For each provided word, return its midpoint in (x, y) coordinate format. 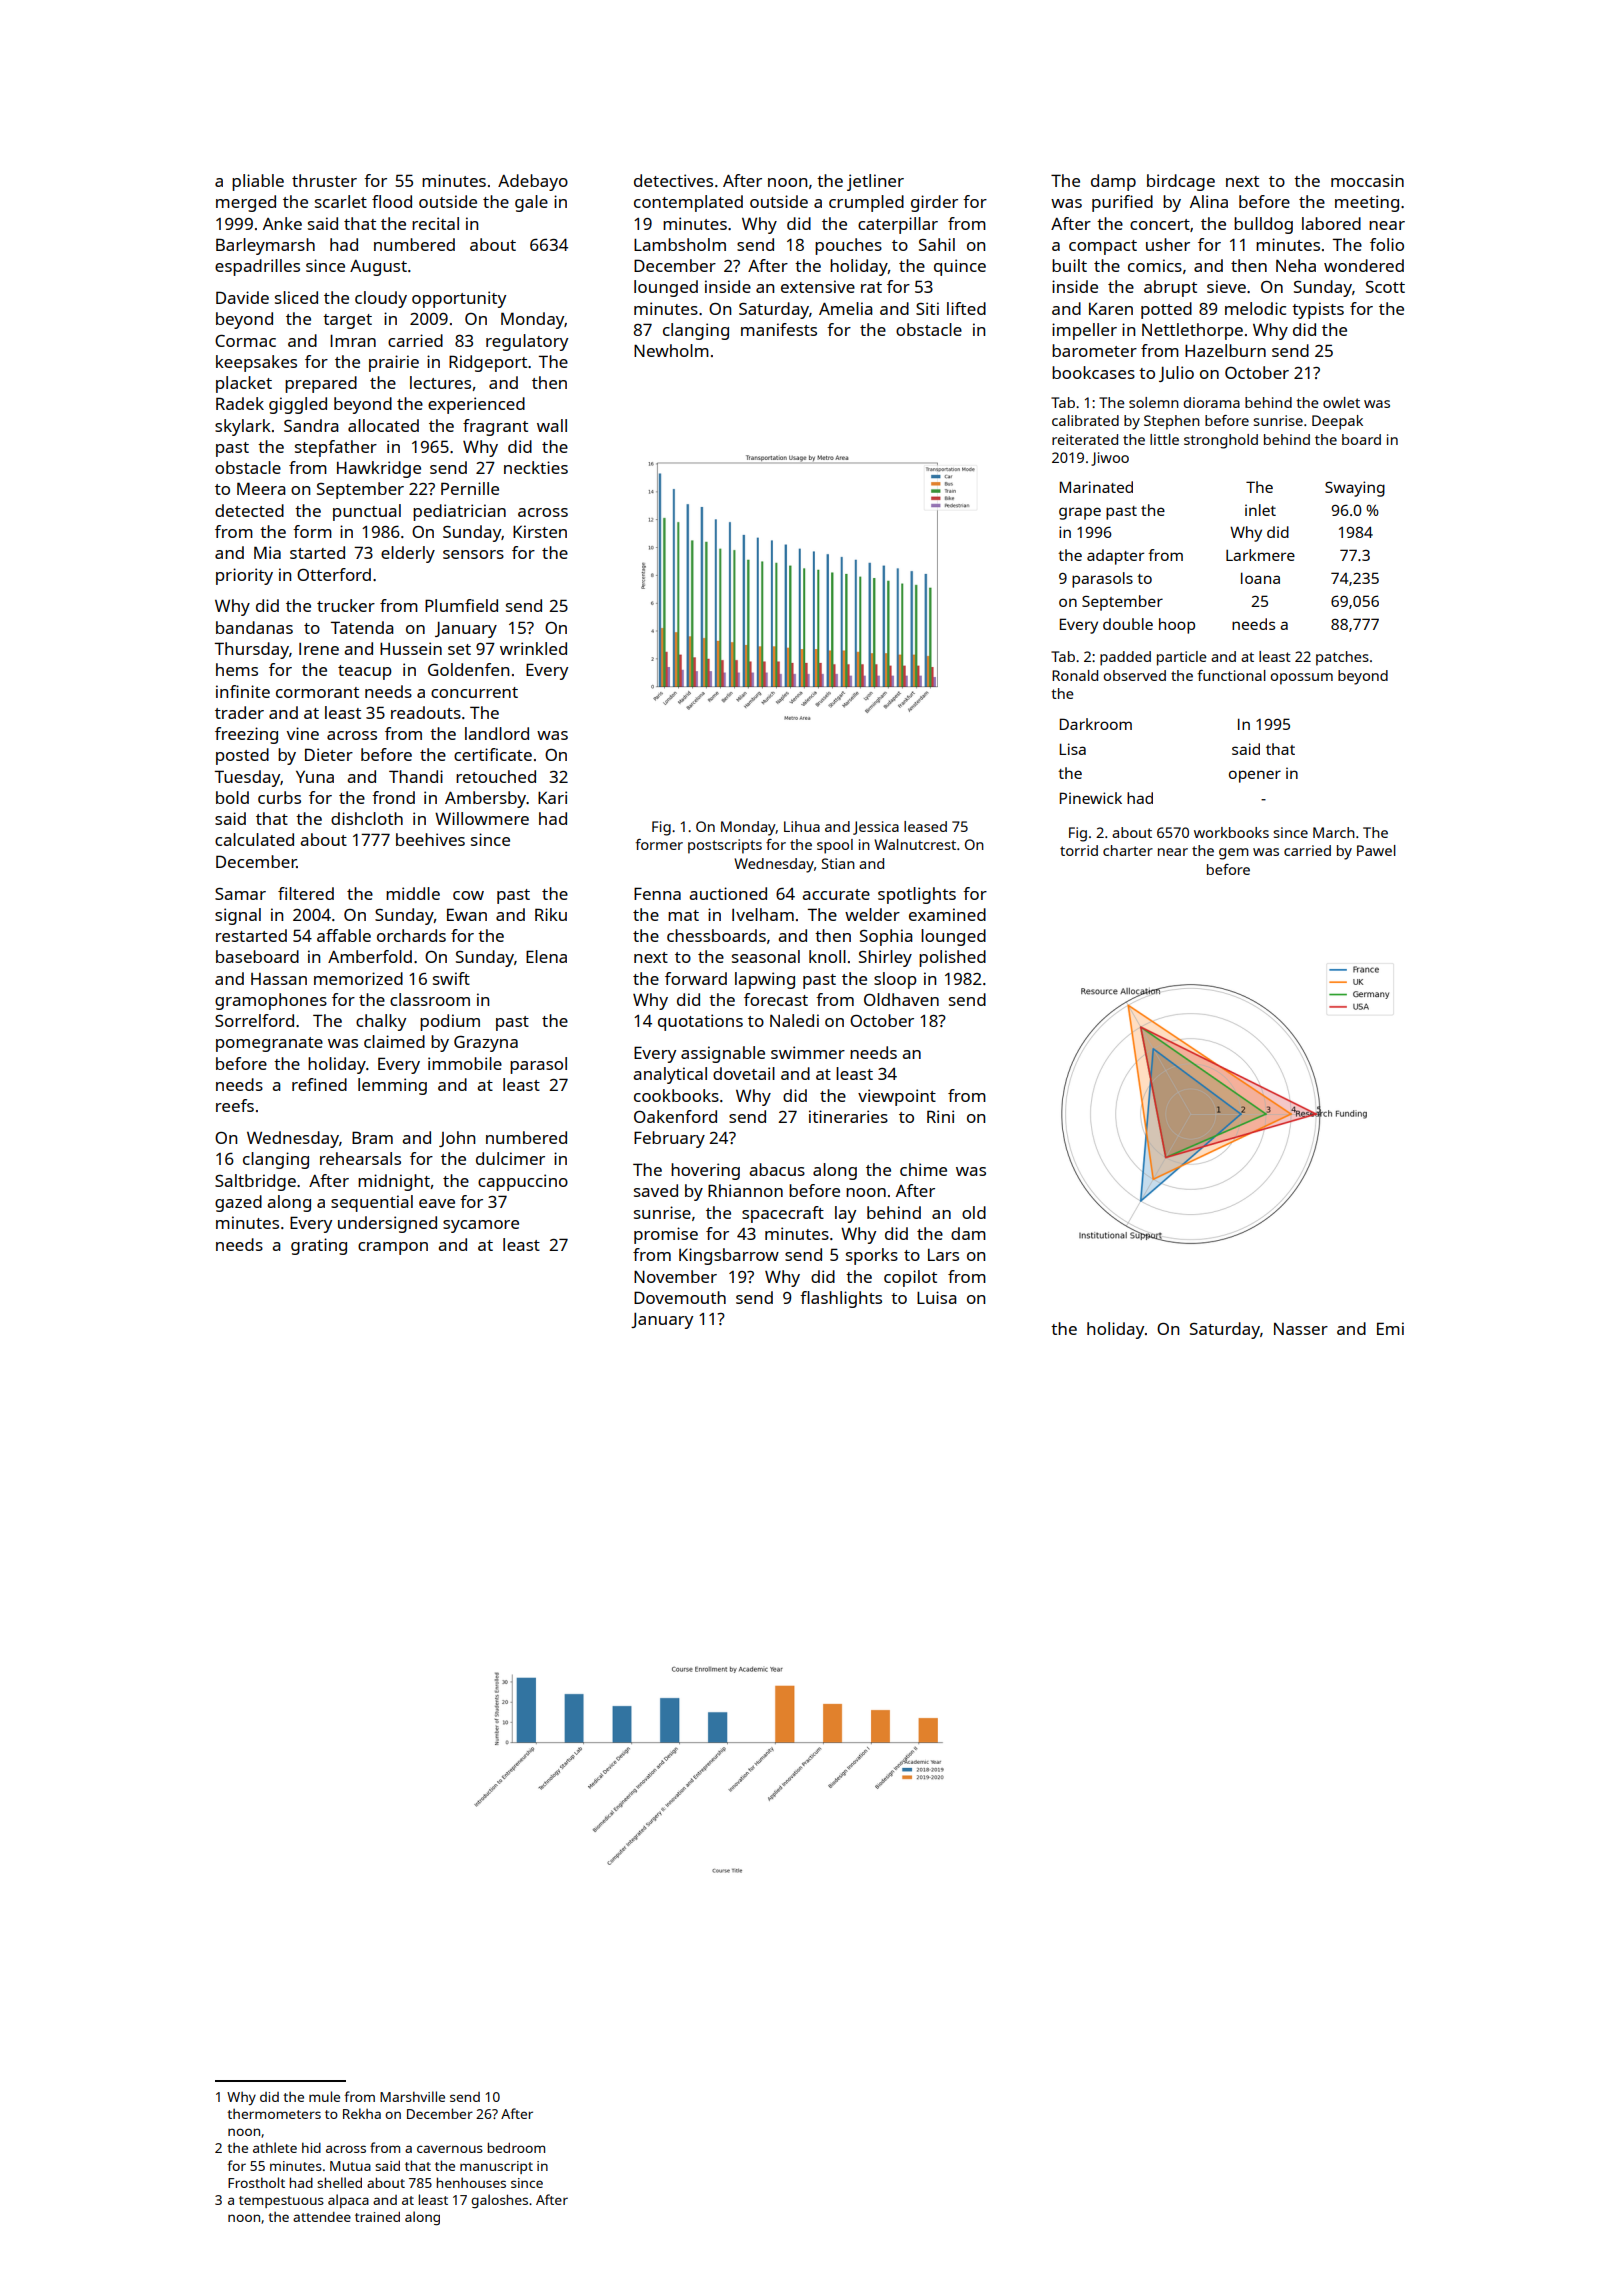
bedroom (516, 2147)
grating (319, 1246)
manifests (779, 329)
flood (392, 201)
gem (1234, 854)
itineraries (848, 1116)
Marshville (412, 2096)
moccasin (1367, 180)
